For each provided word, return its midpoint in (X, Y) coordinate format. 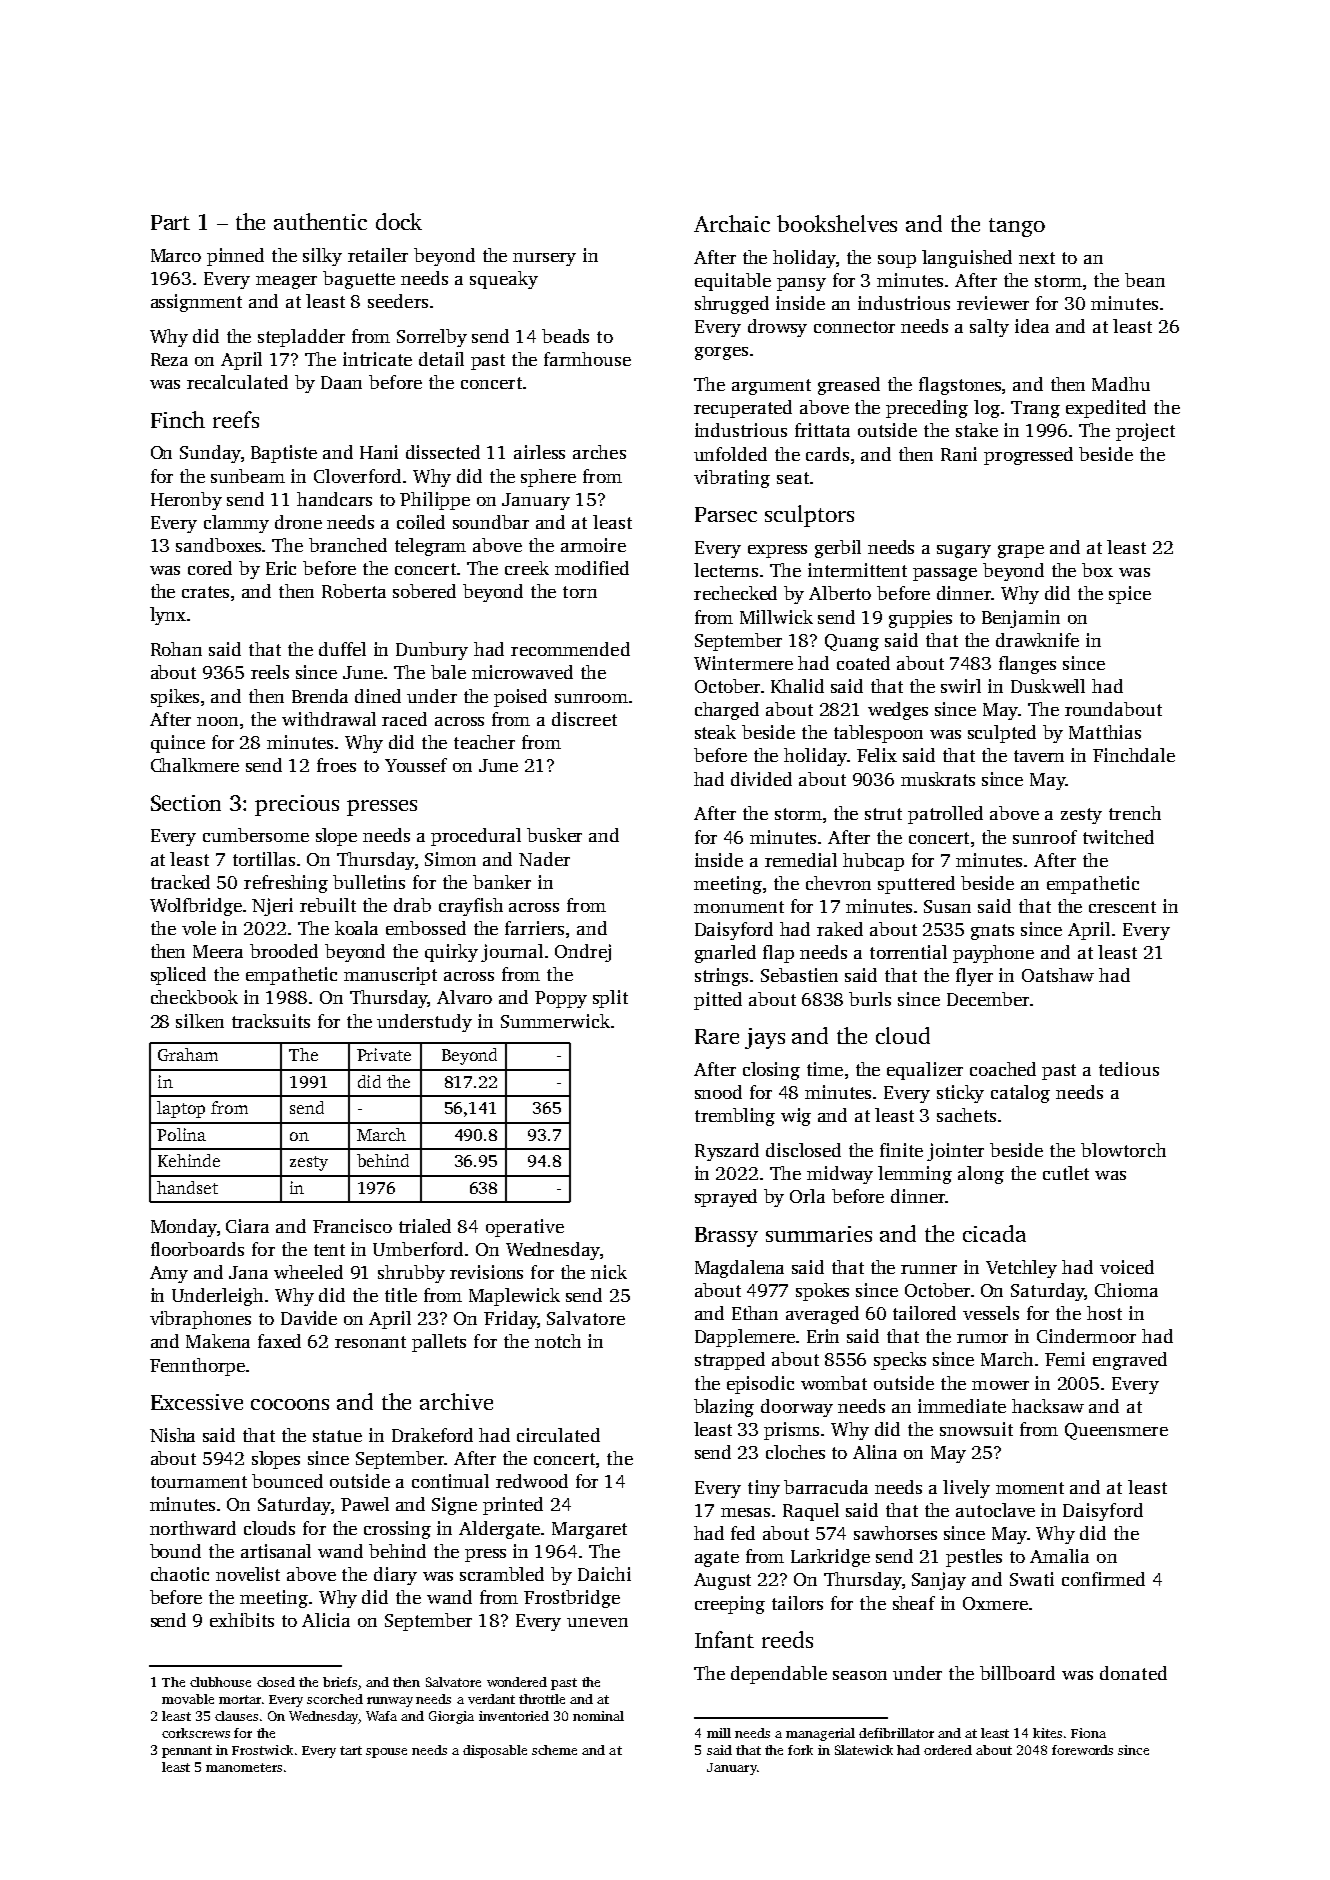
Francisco (352, 1226)
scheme (554, 1750)
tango (1017, 227)
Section (186, 803)
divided (761, 779)
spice (1130, 595)
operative (525, 1228)
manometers (244, 1767)
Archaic (732, 223)
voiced (1127, 1267)
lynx (168, 616)
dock (399, 221)
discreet (584, 719)
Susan (947, 906)
